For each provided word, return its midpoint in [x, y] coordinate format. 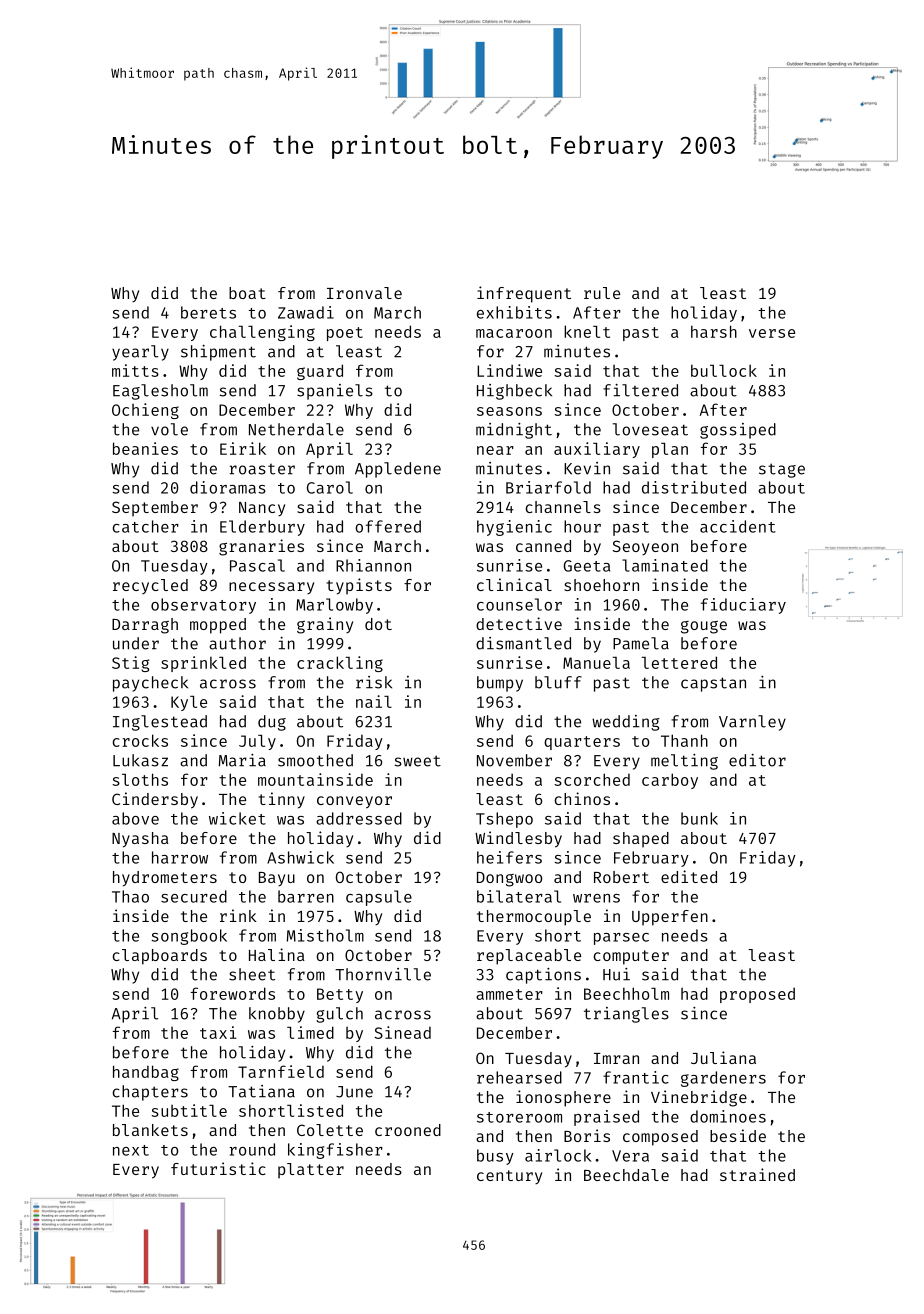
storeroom [519, 1117]
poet [345, 334]
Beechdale [626, 1175]
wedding [626, 723]
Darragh [145, 626]
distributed [694, 487]
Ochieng [145, 411]
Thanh [684, 740]
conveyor [354, 802]
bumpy [500, 684]
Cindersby [155, 800]
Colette [330, 1130]
